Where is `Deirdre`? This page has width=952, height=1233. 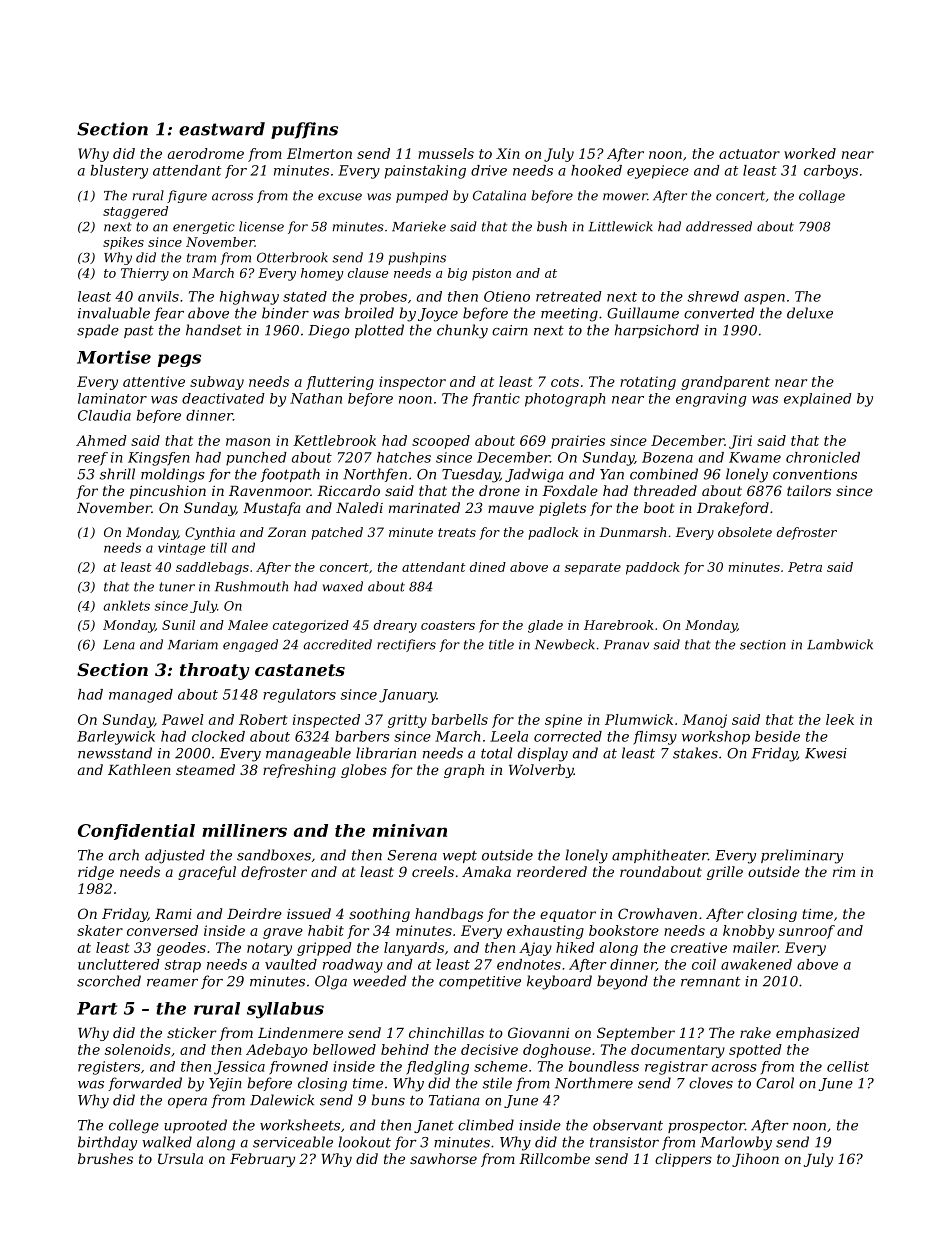
Deirdre is located at coordinates (254, 913).
